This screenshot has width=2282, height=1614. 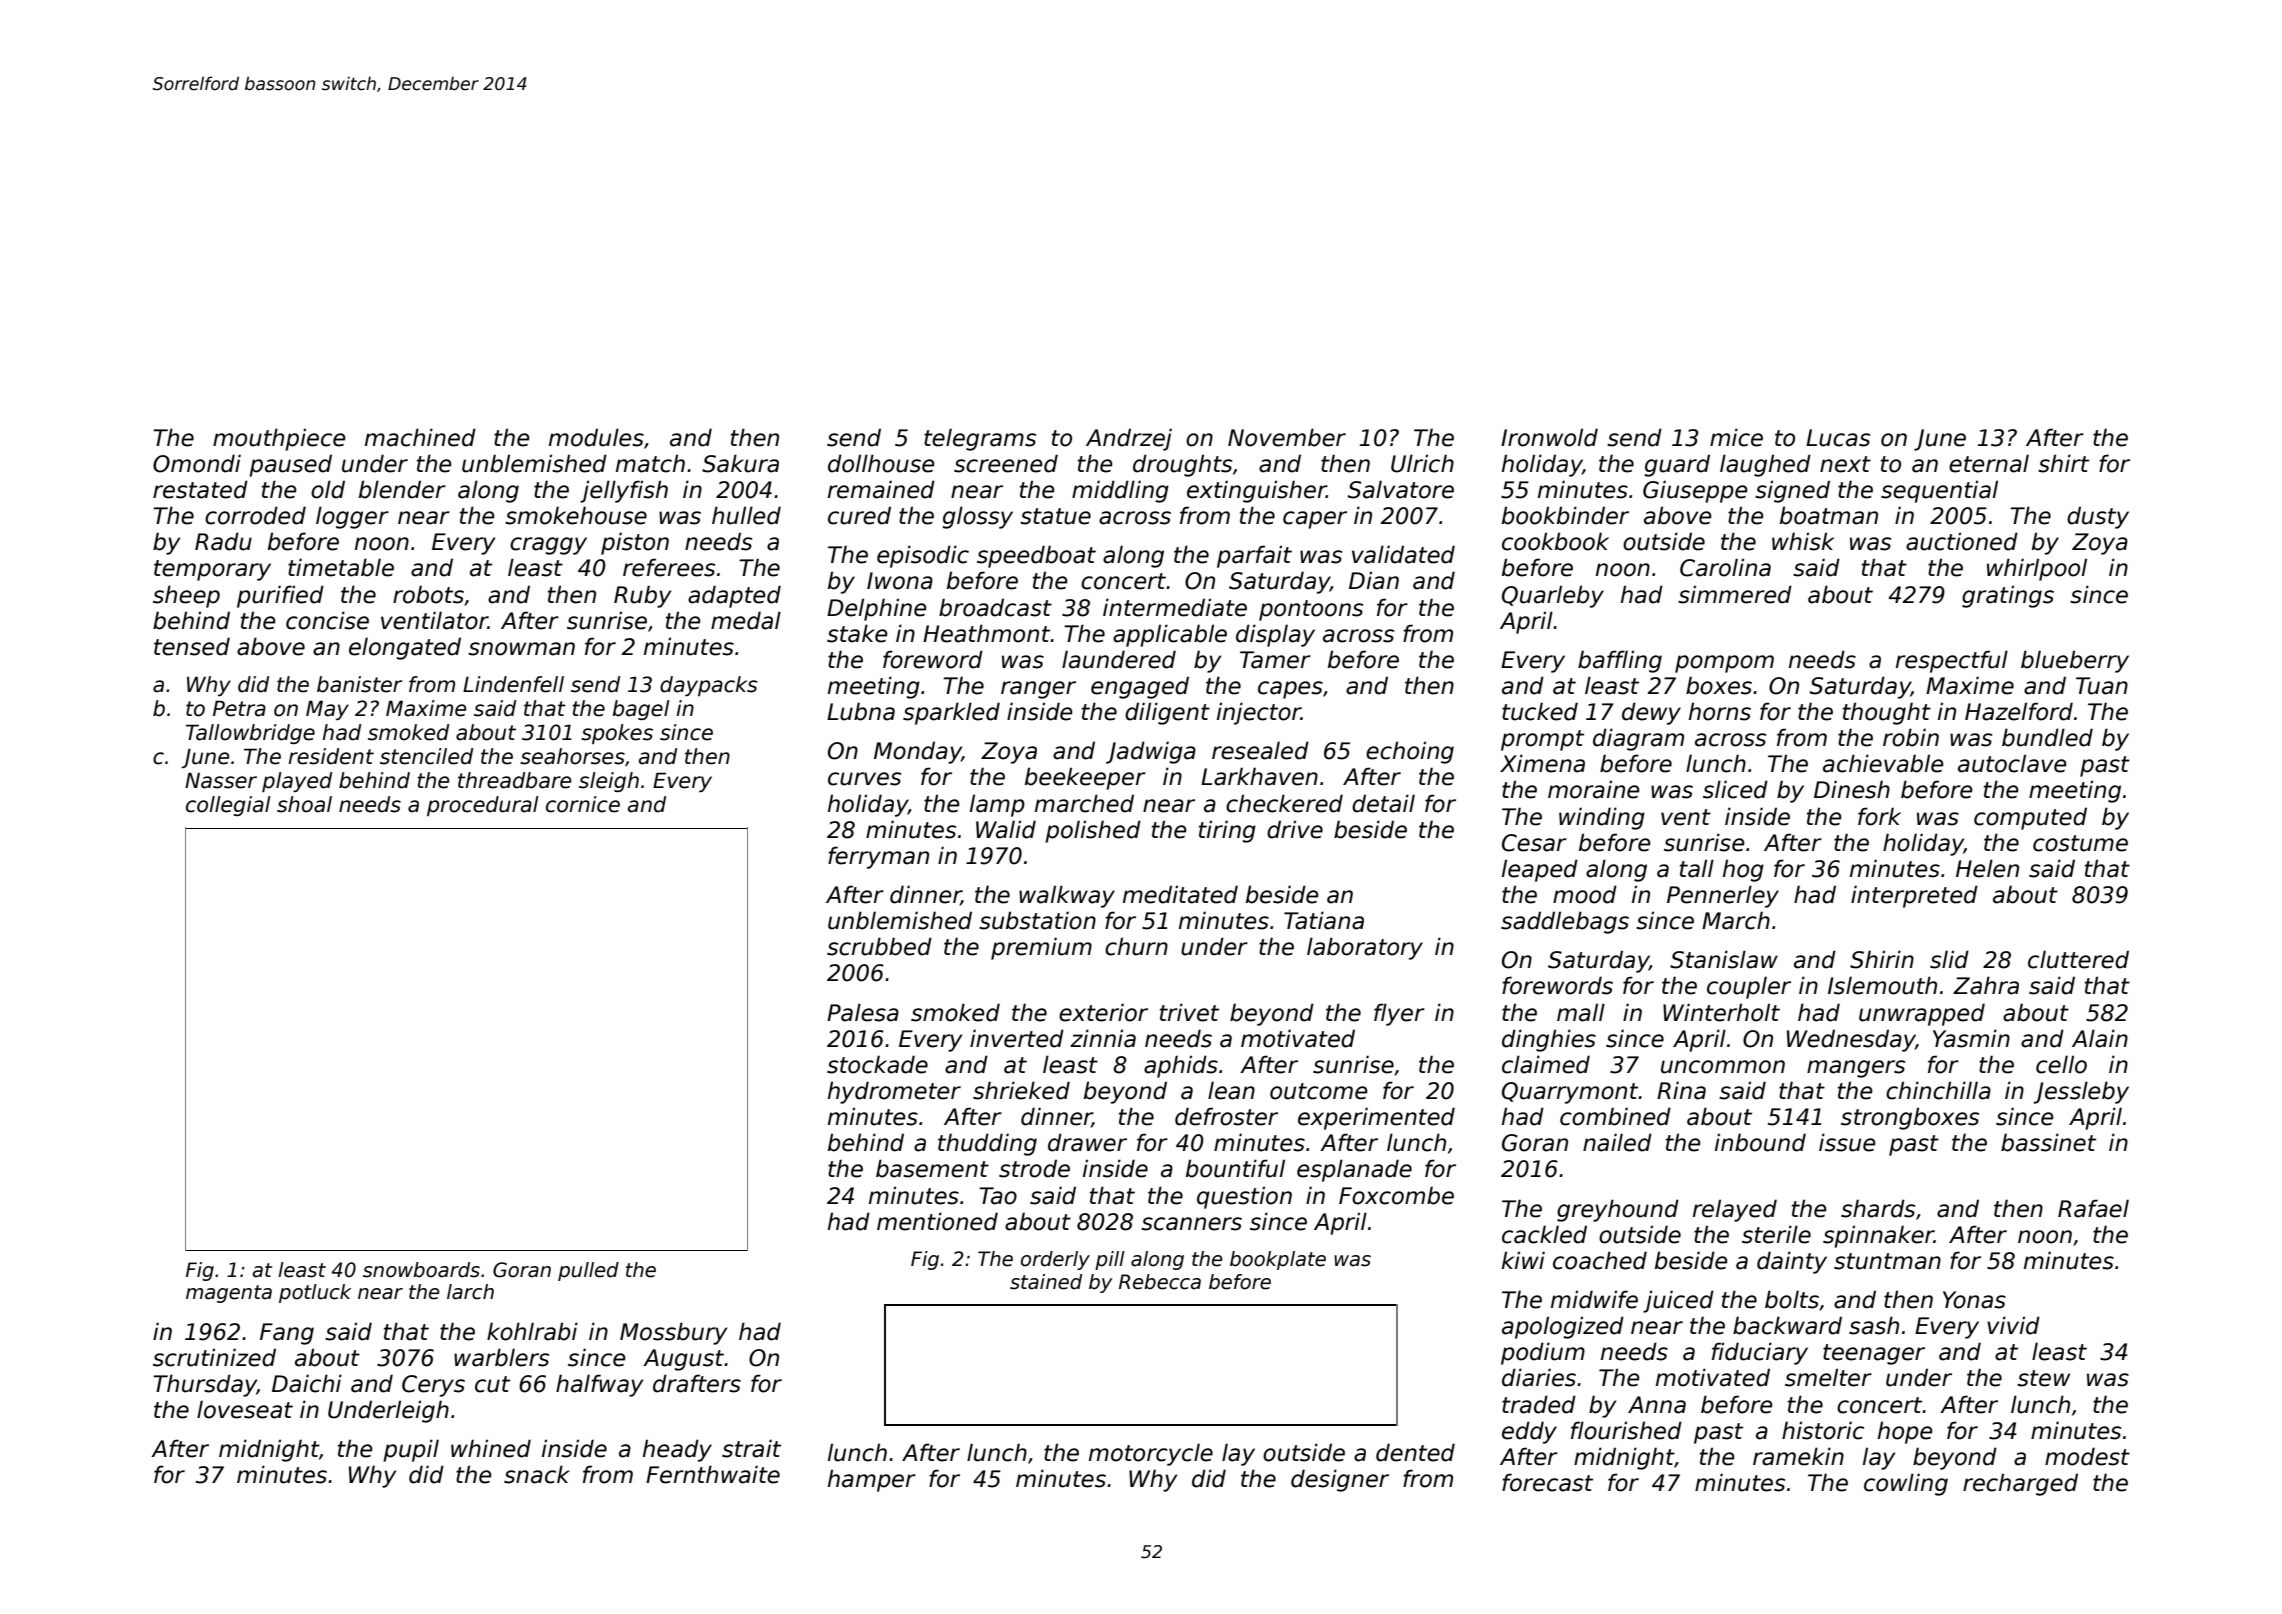 I want to click on dented, so click(x=1415, y=1452).
